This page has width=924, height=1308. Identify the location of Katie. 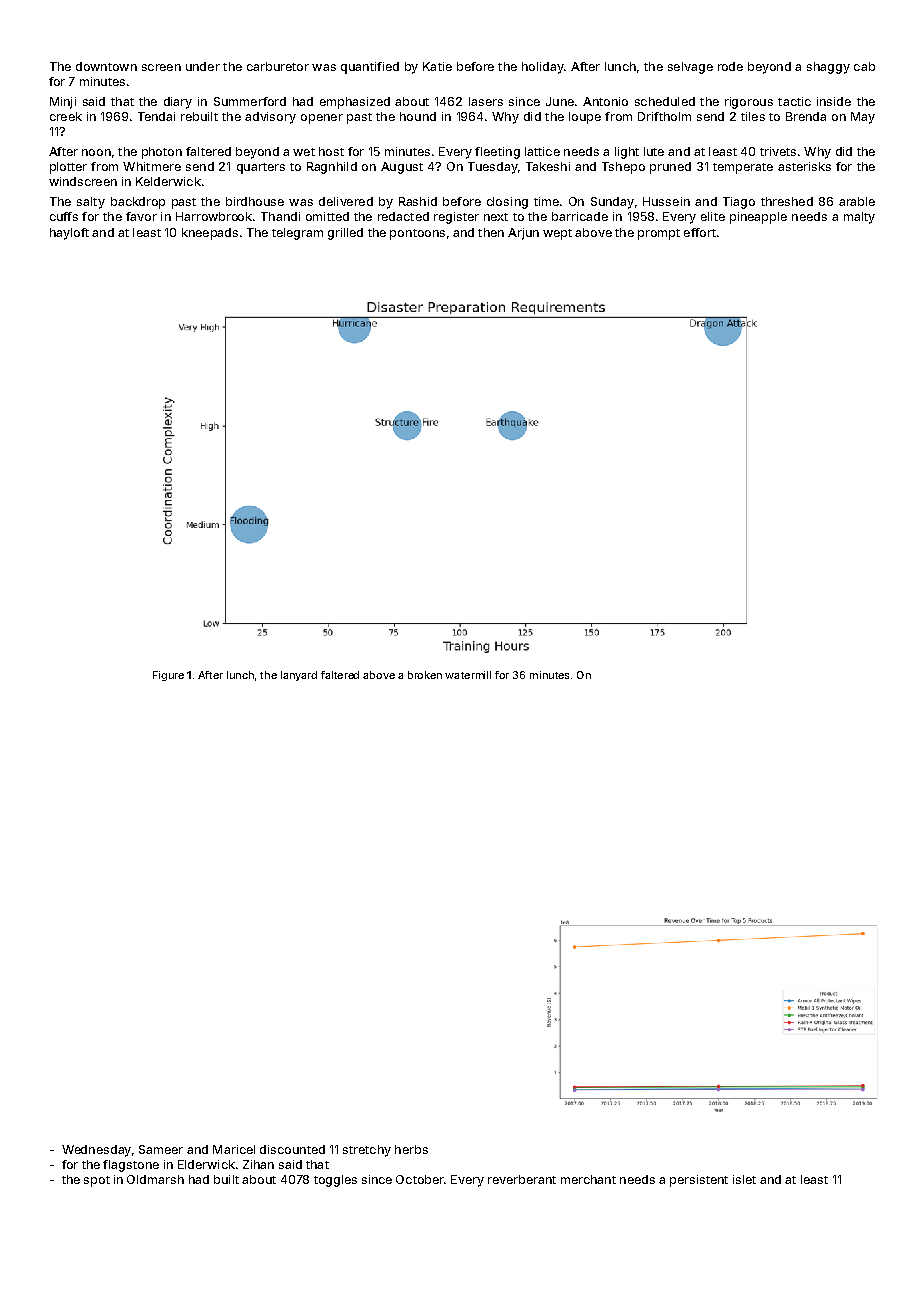
(437, 66).
